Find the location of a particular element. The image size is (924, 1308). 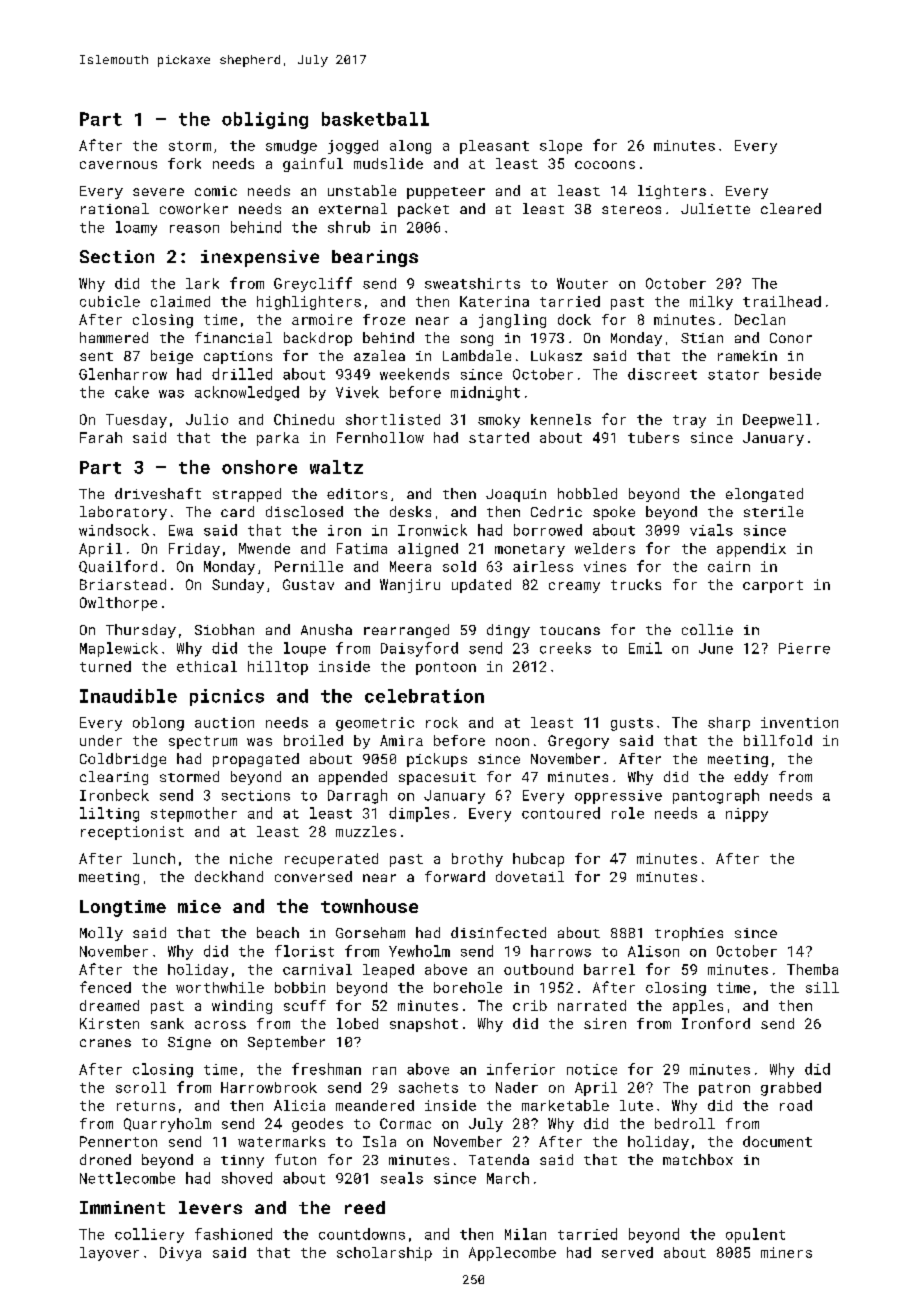

marketable is located at coordinates (565, 1105).
